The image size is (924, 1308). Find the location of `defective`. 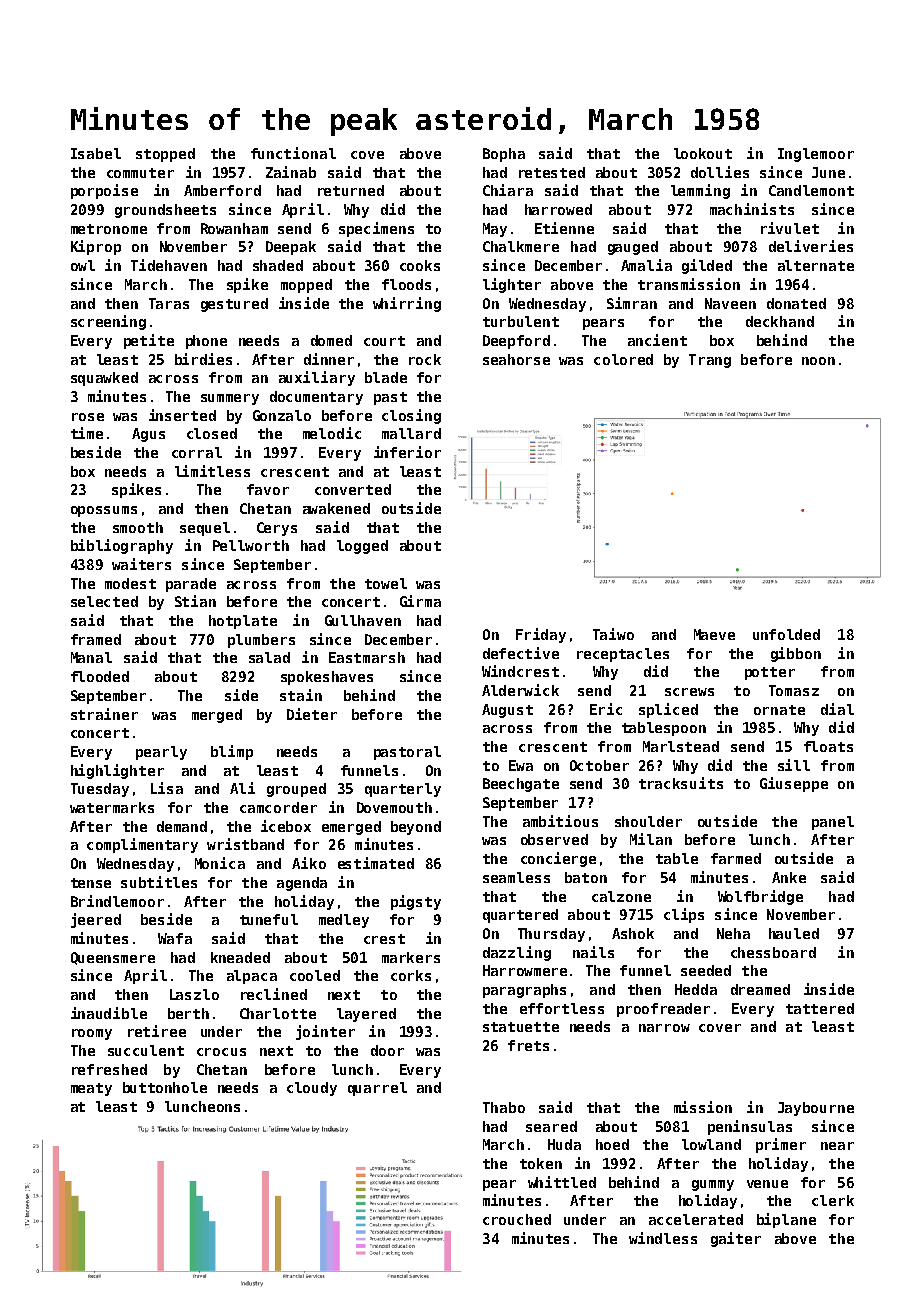

defective is located at coordinates (521, 653).
